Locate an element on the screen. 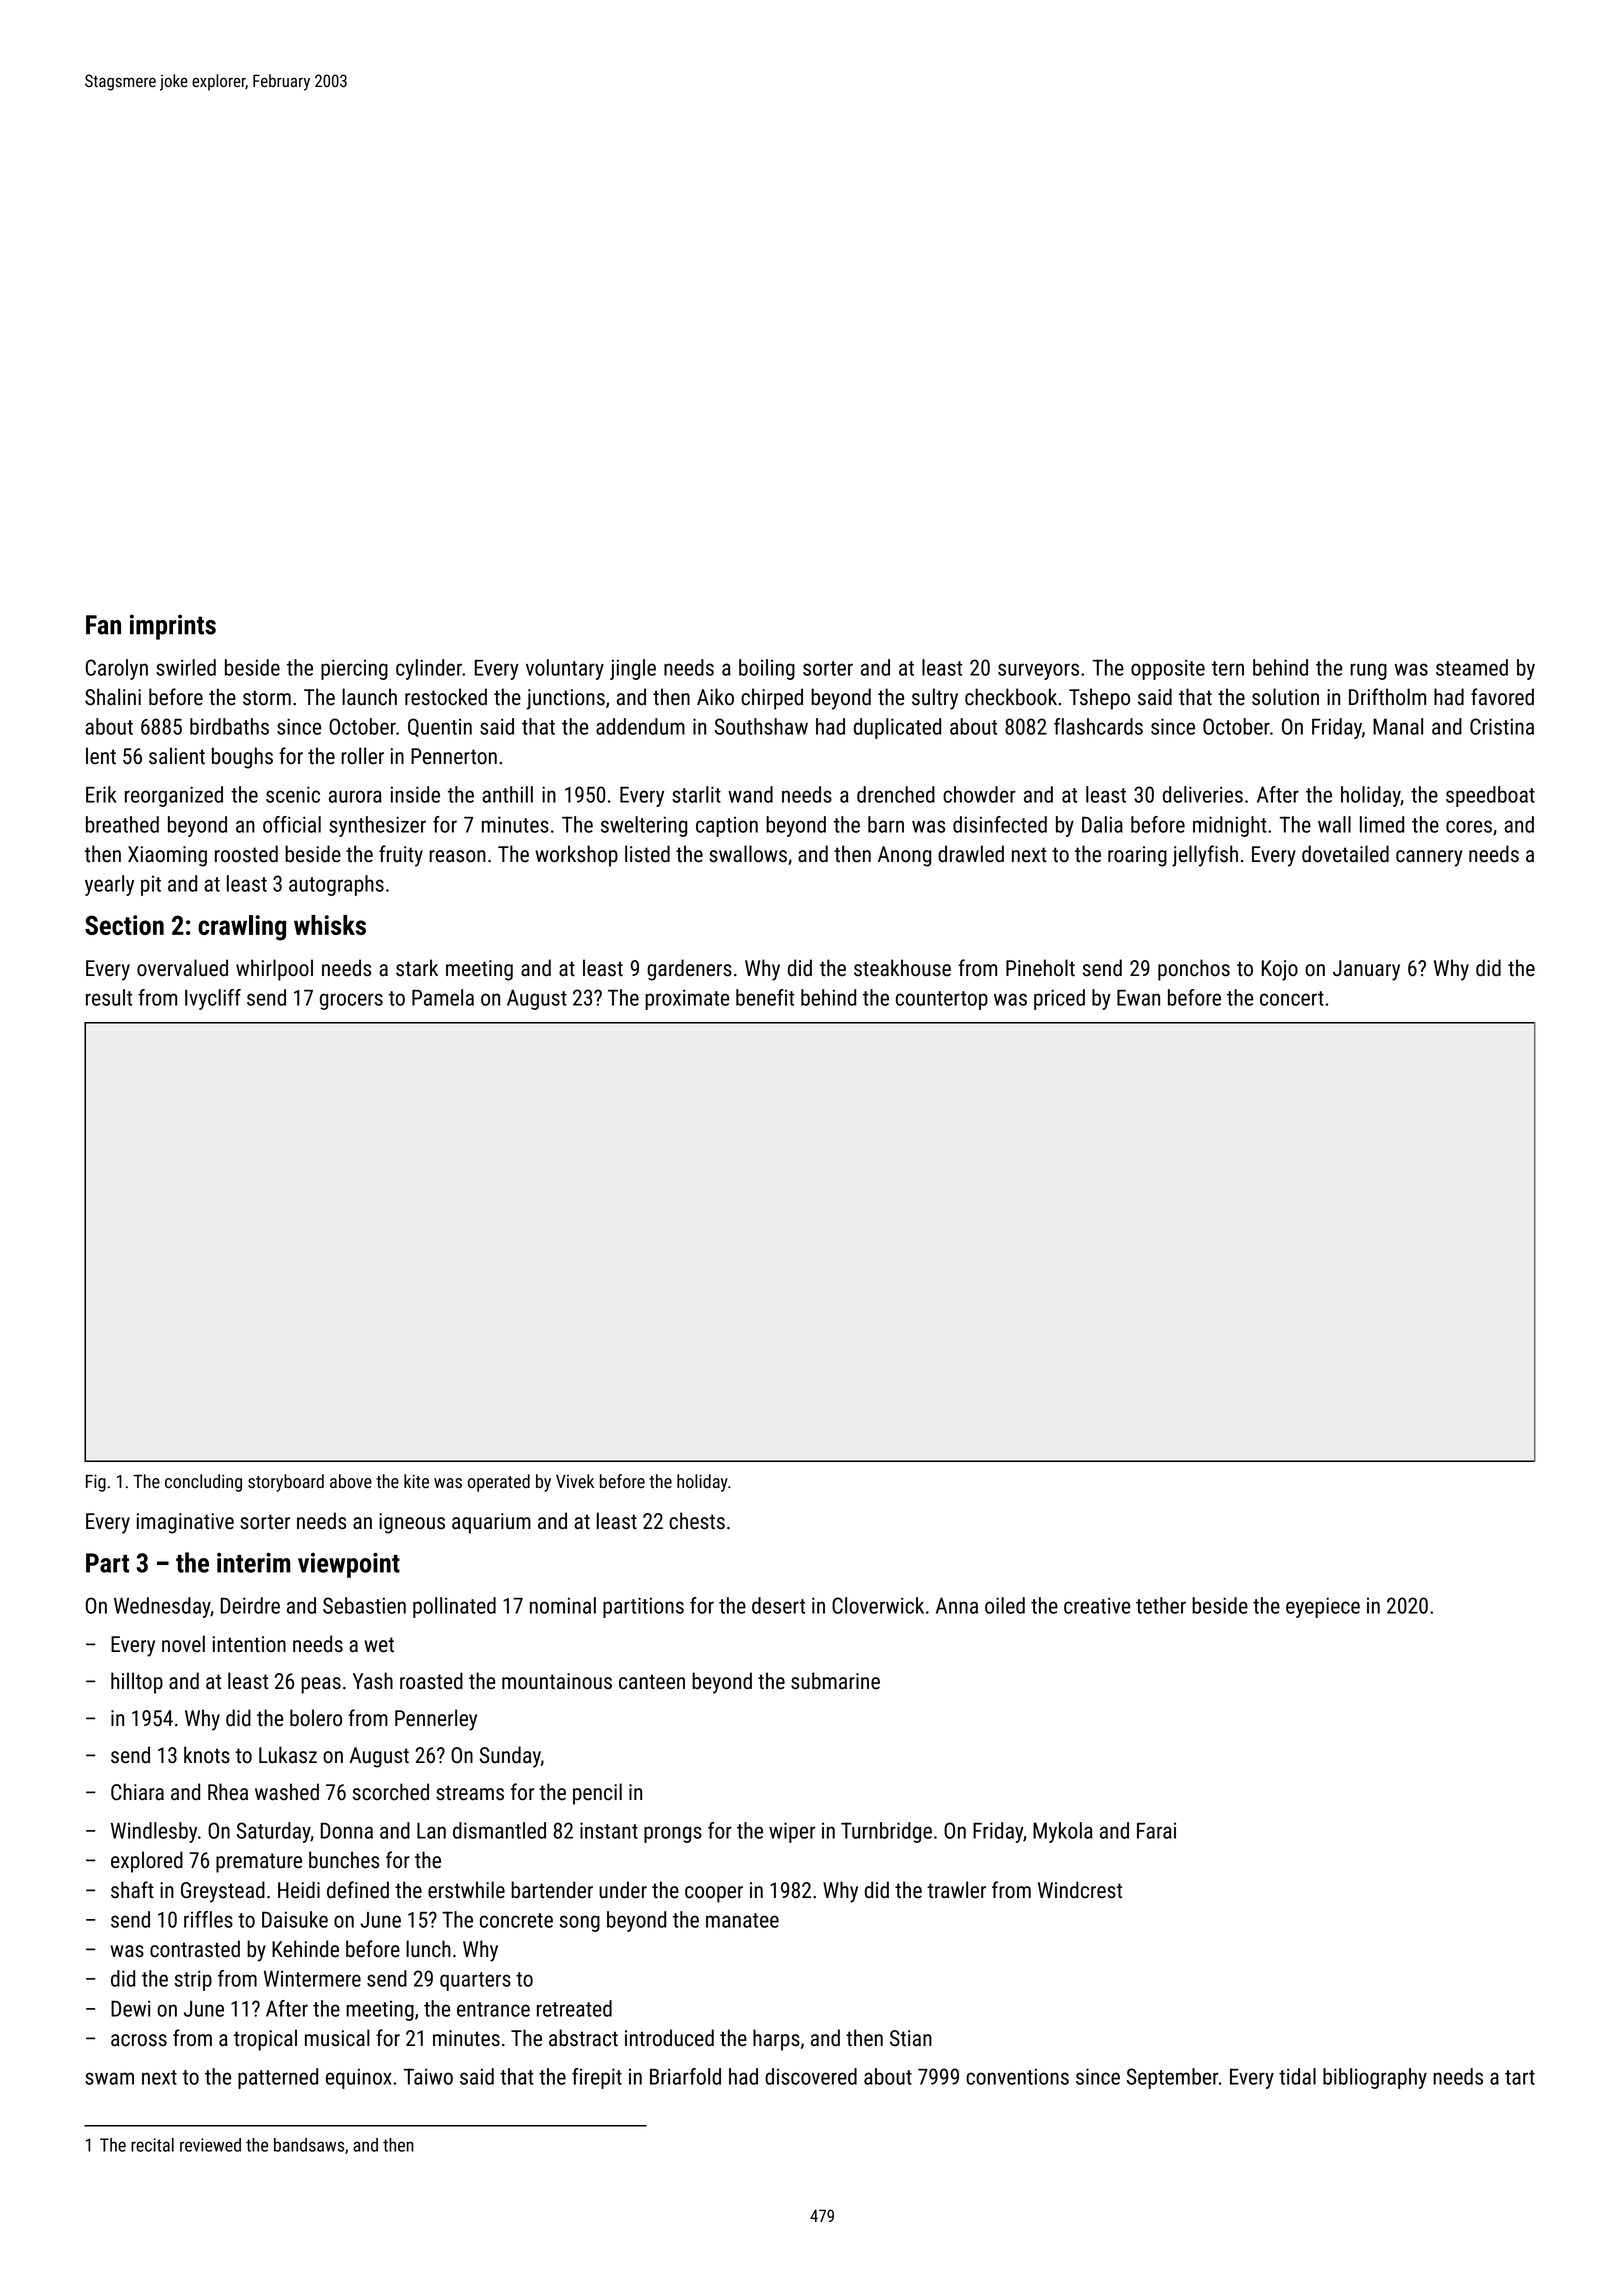 The image size is (1620, 2292). favored is located at coordinates (1502, 697).
